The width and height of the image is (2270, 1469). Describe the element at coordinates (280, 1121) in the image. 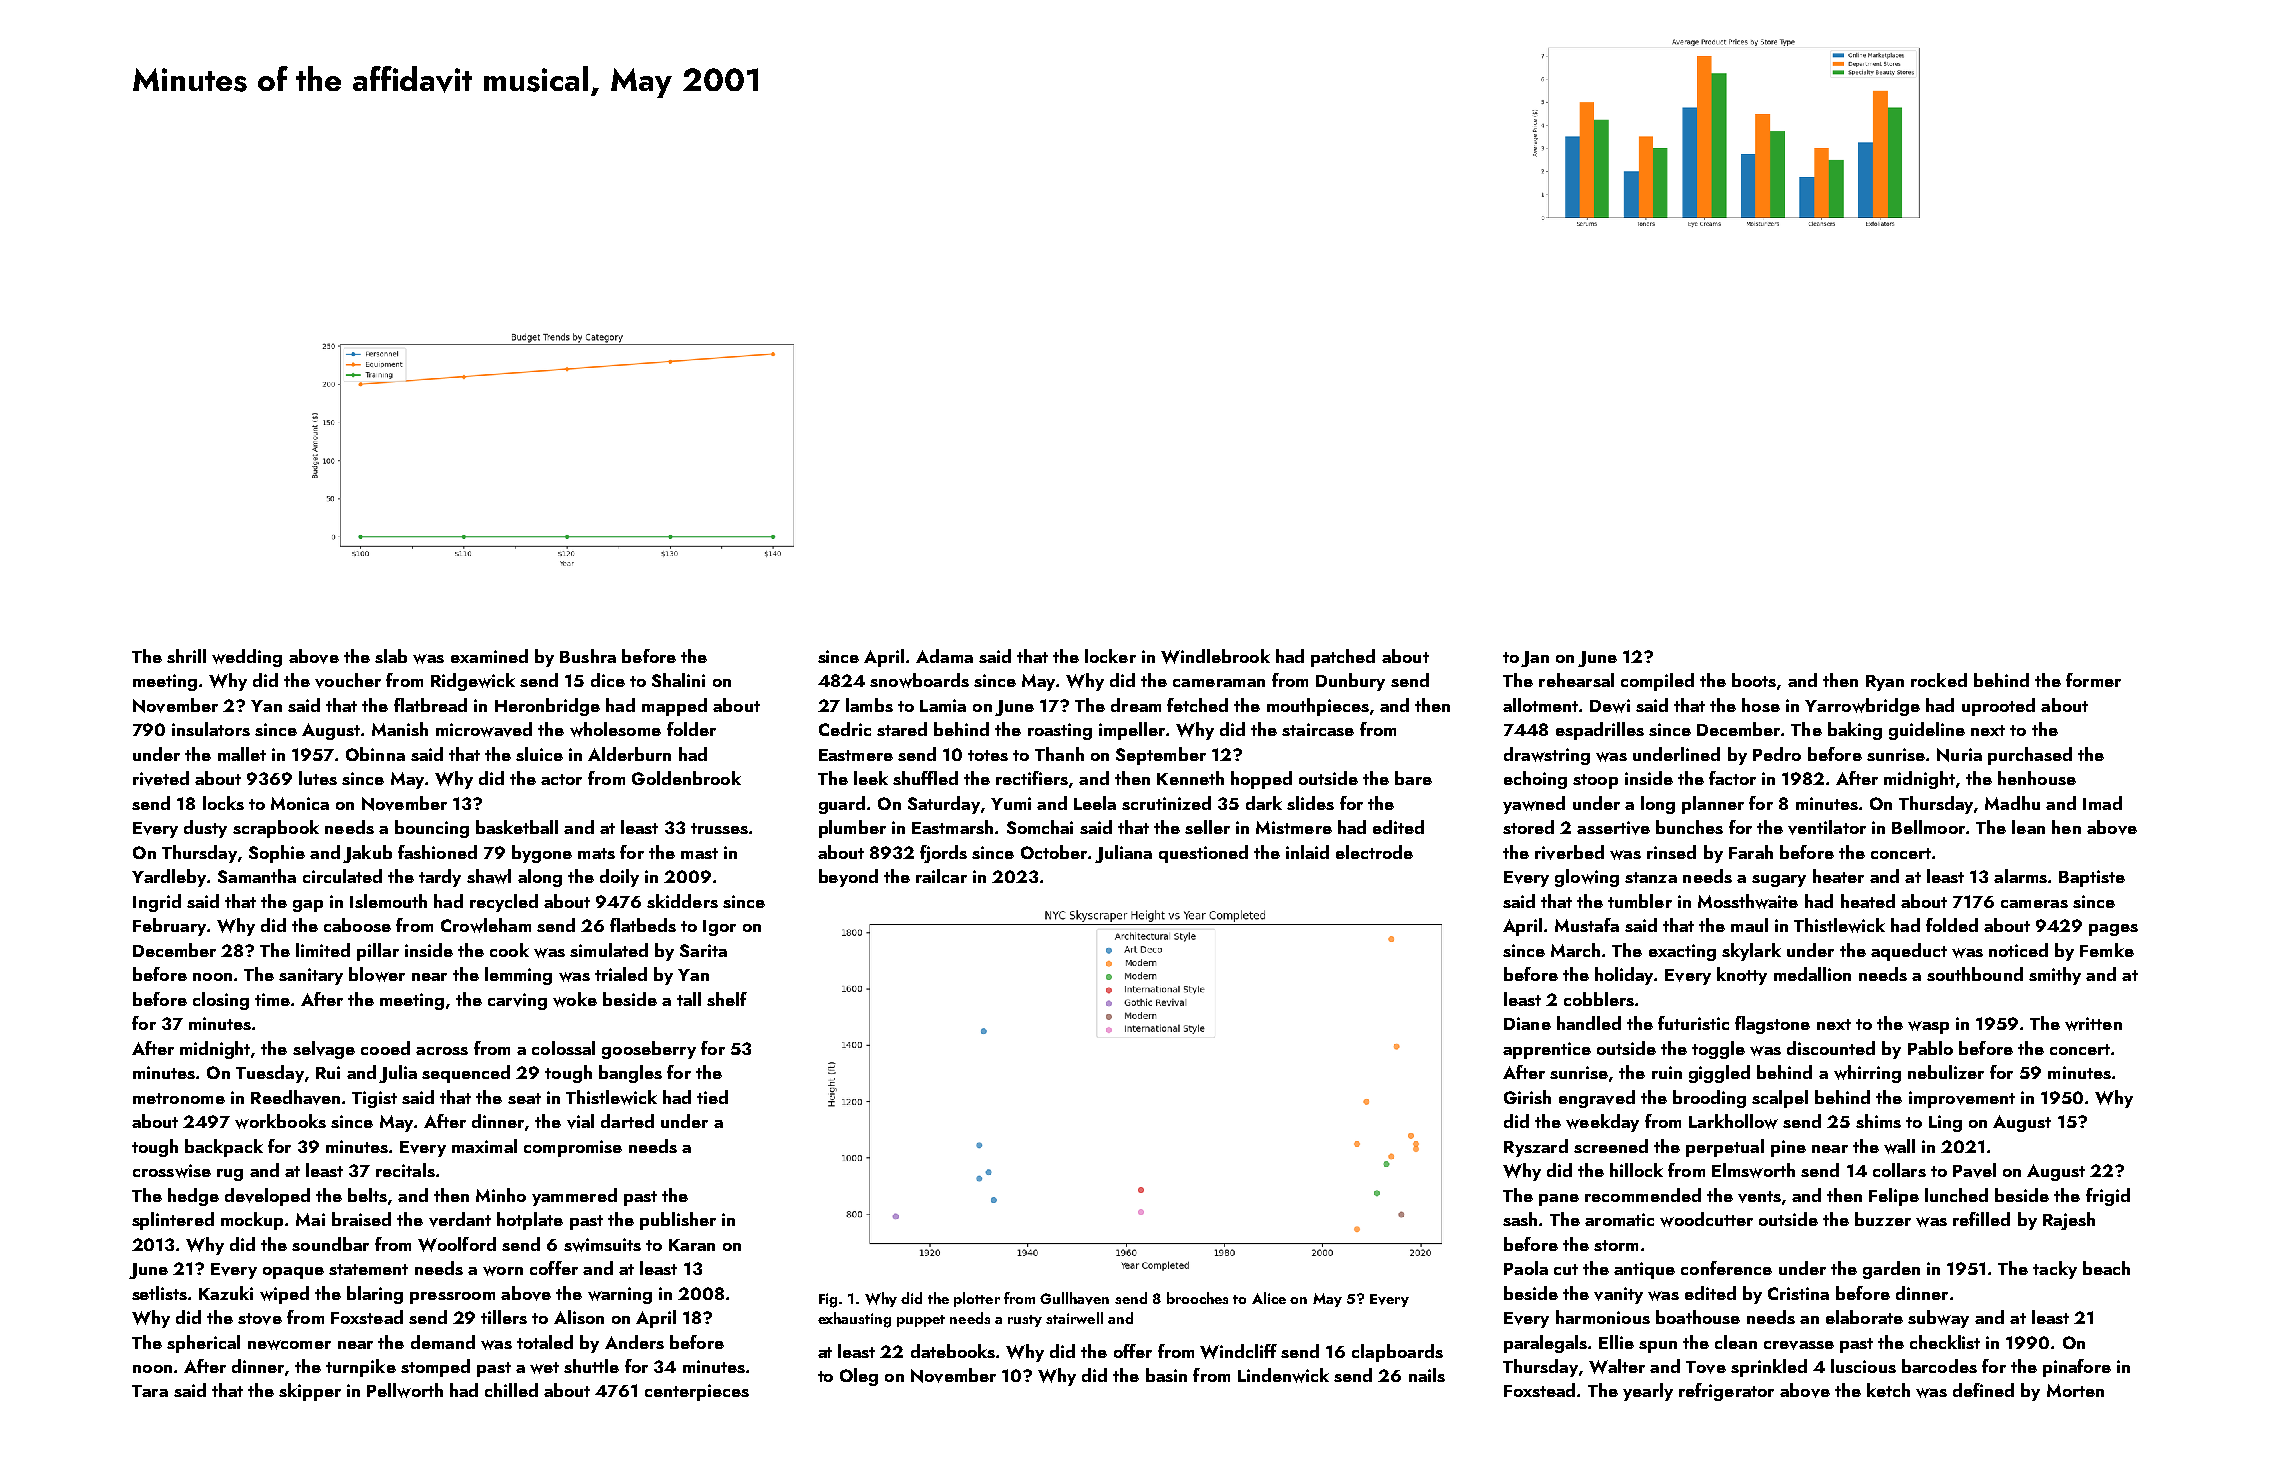

I see `workbooks` at that location.
